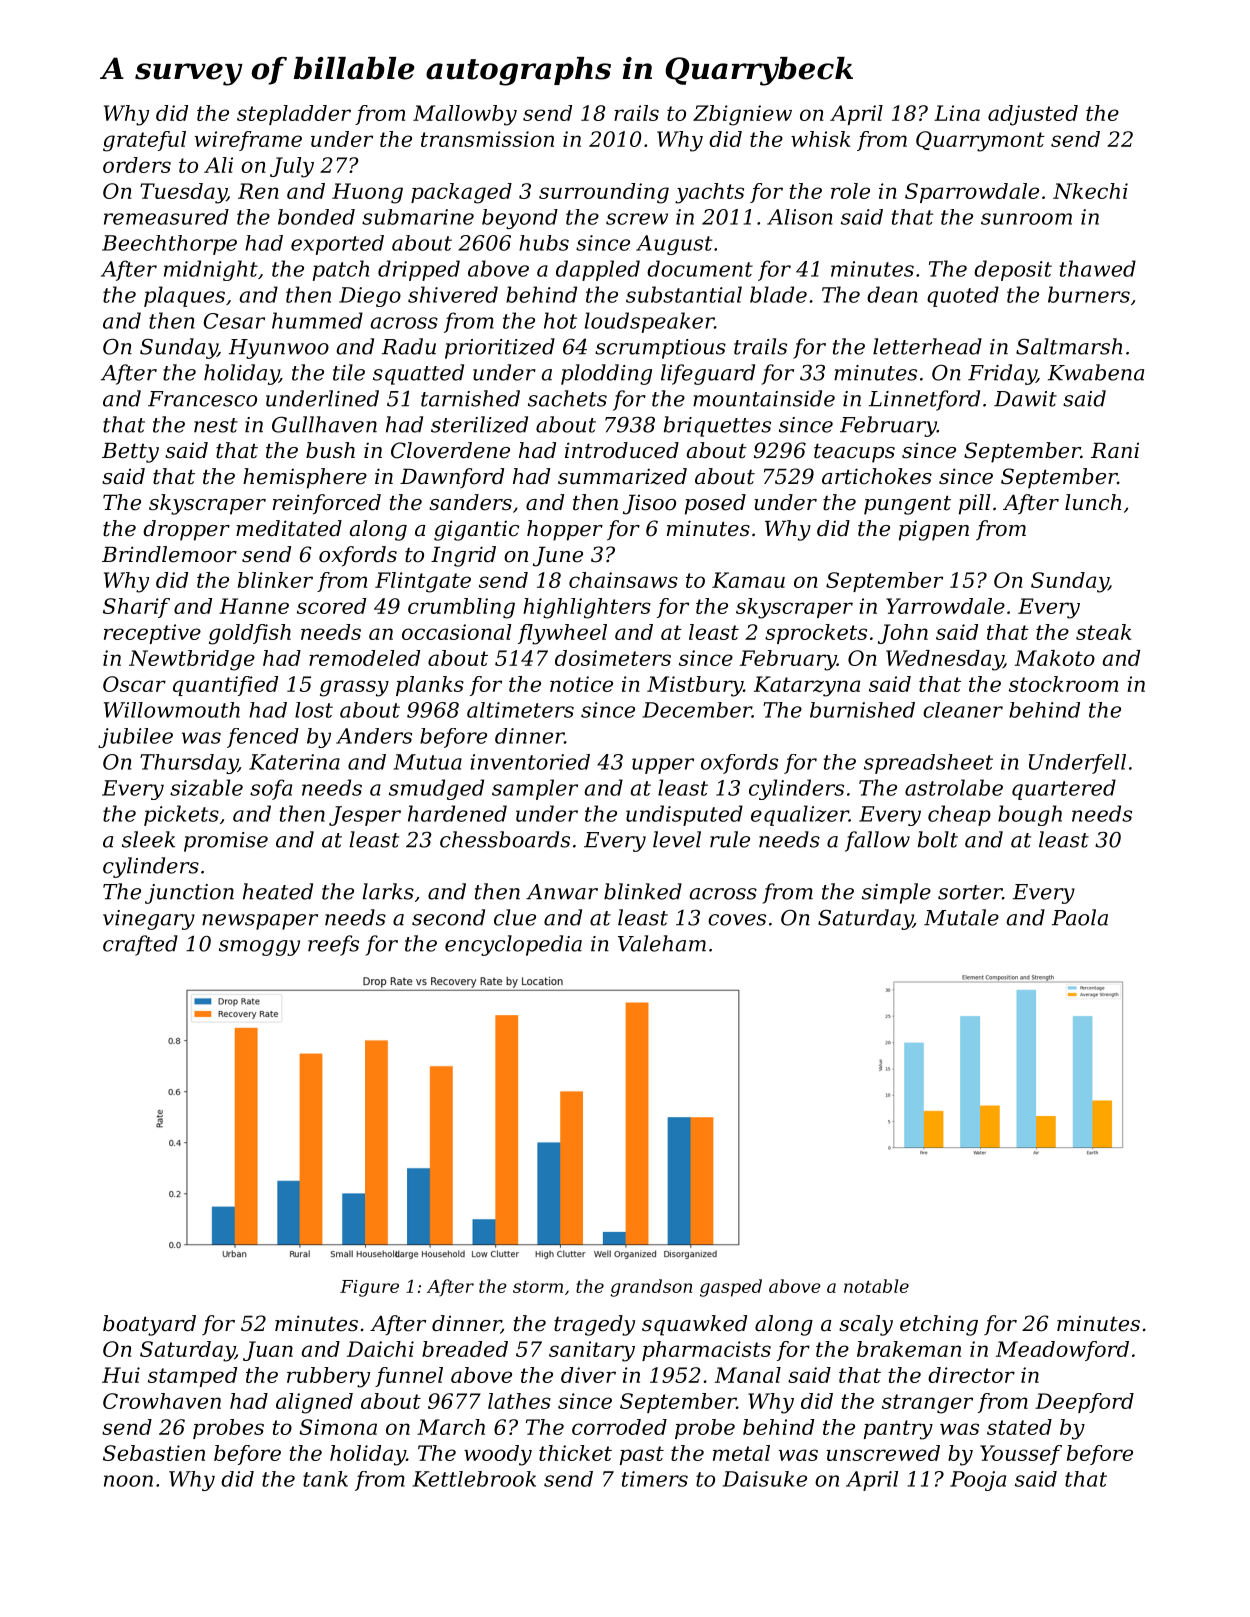  What do you see at coordinates (325, 1479) in the screenshot?
I see `tank` at bounding box center [325, 1479].
